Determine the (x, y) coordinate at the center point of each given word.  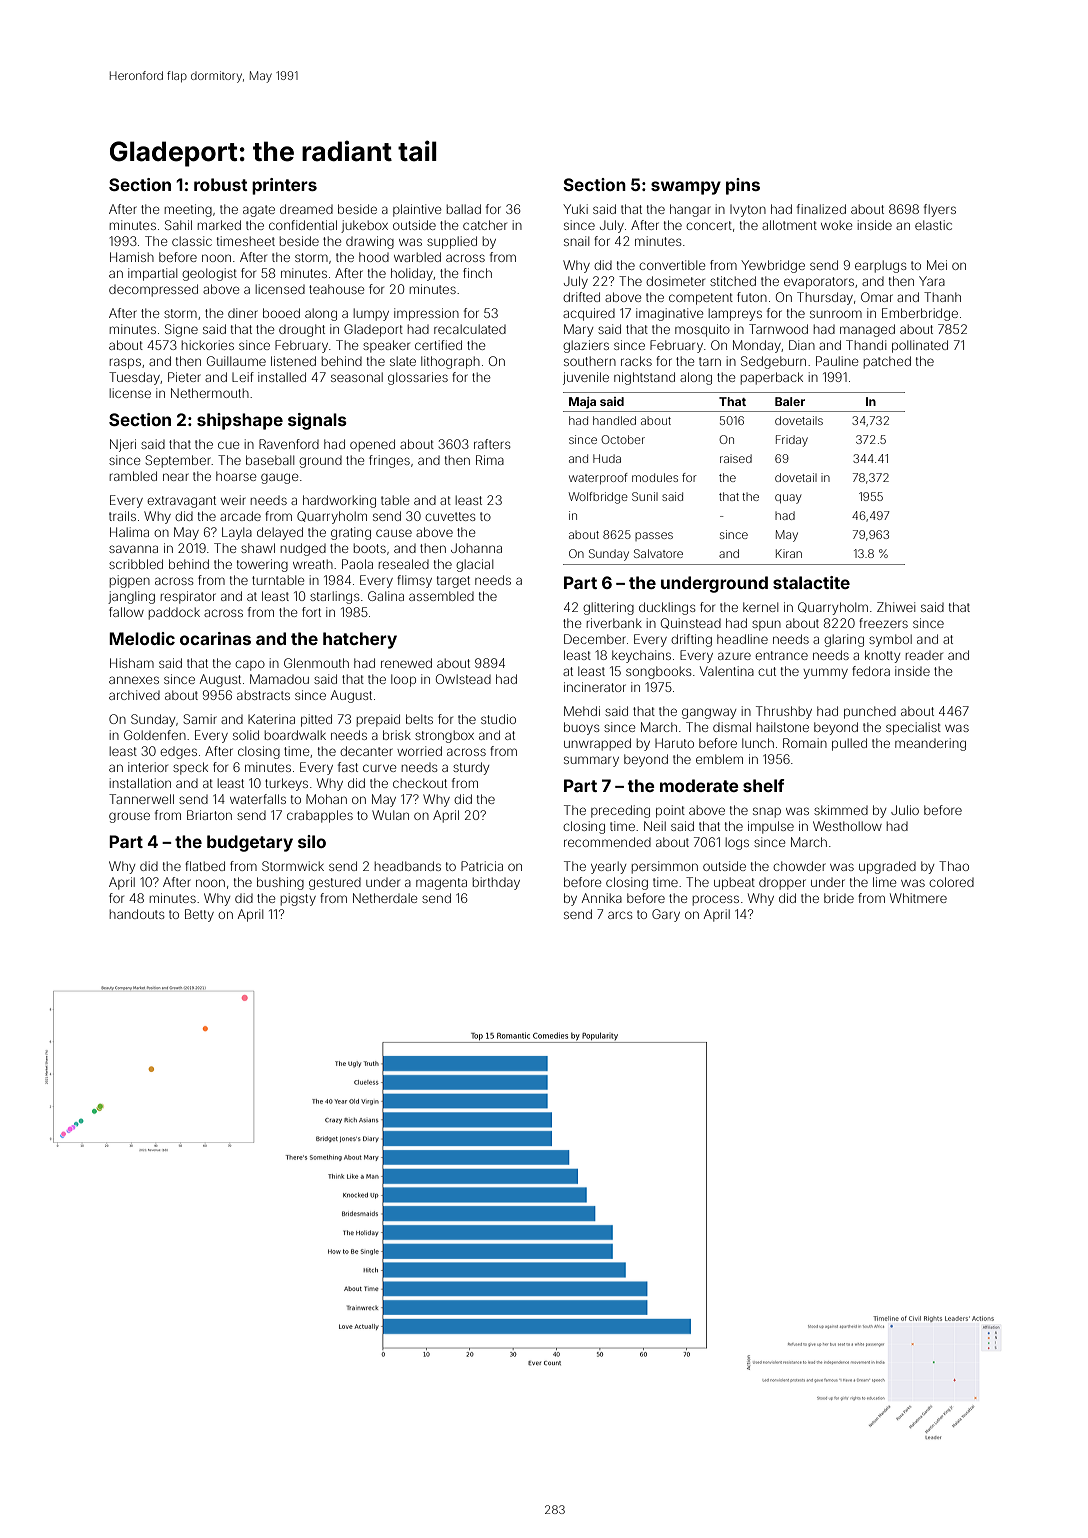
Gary (666, 915)
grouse (129, 817)
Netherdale (385, 898)
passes (654, 536)
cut (767, 671)
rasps (125, 363)
